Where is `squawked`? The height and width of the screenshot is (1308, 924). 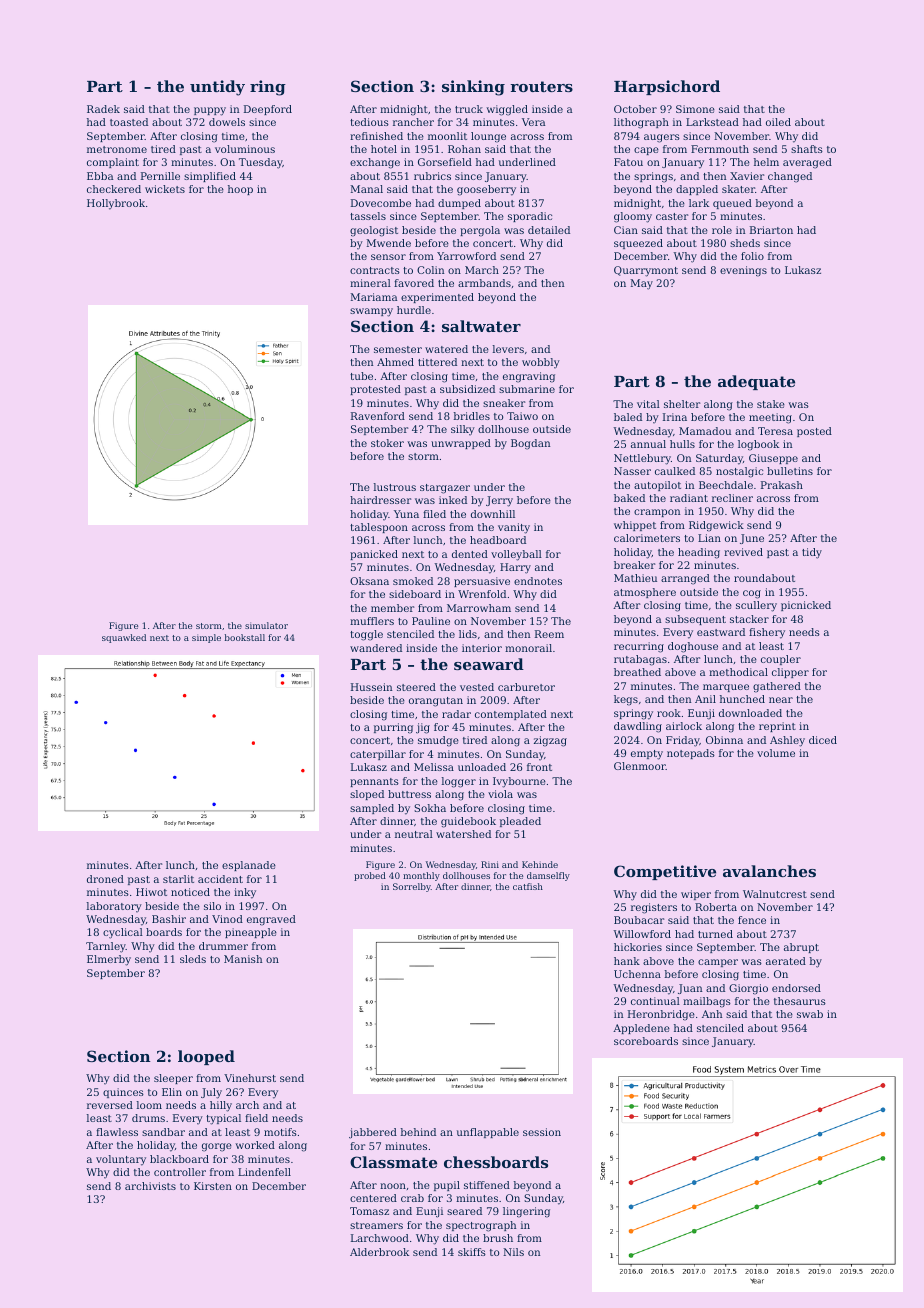 squawked is located at coordinates (124, 638).
